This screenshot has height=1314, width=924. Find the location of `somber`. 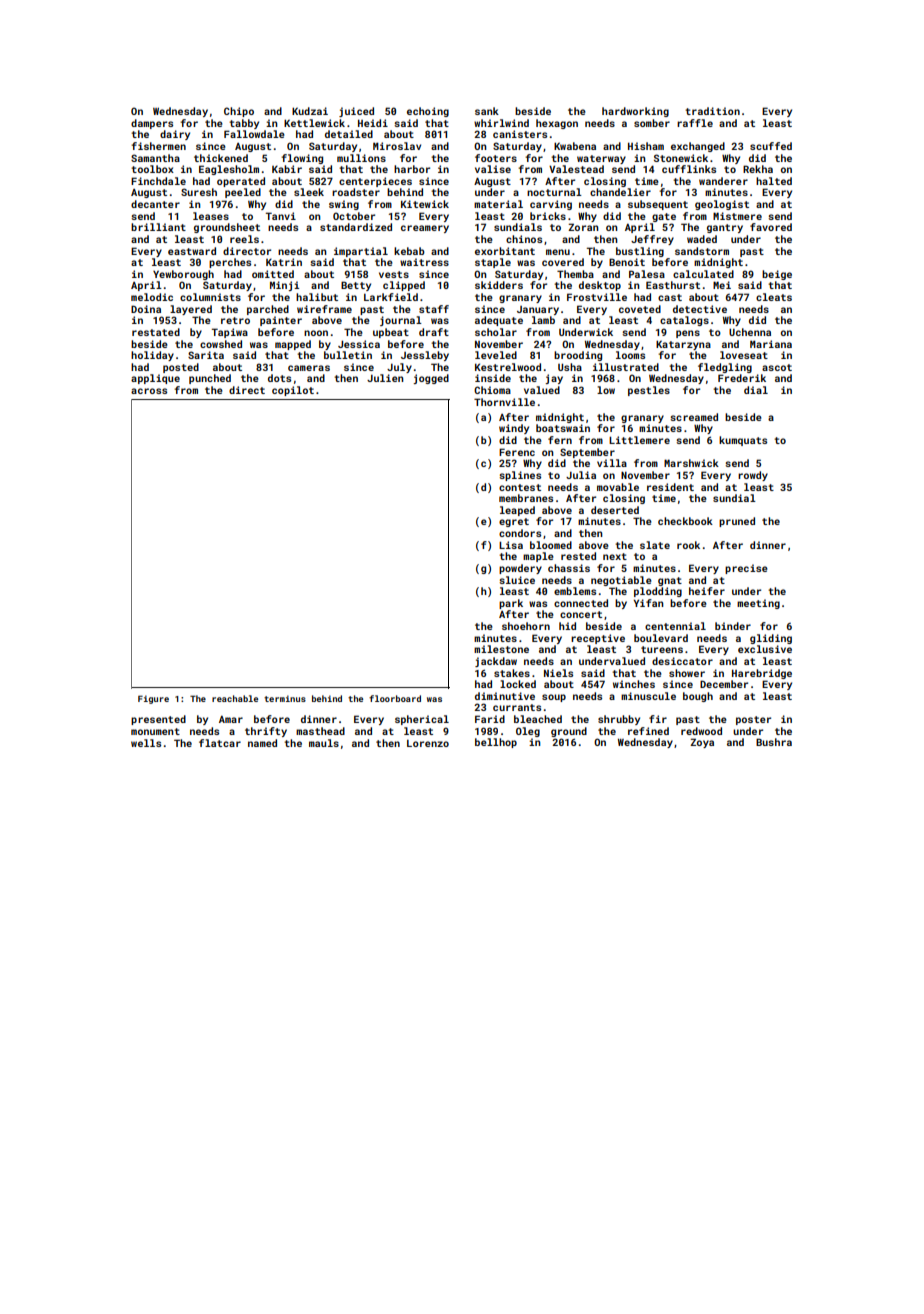

somber is located at coordinates (652, 123).
